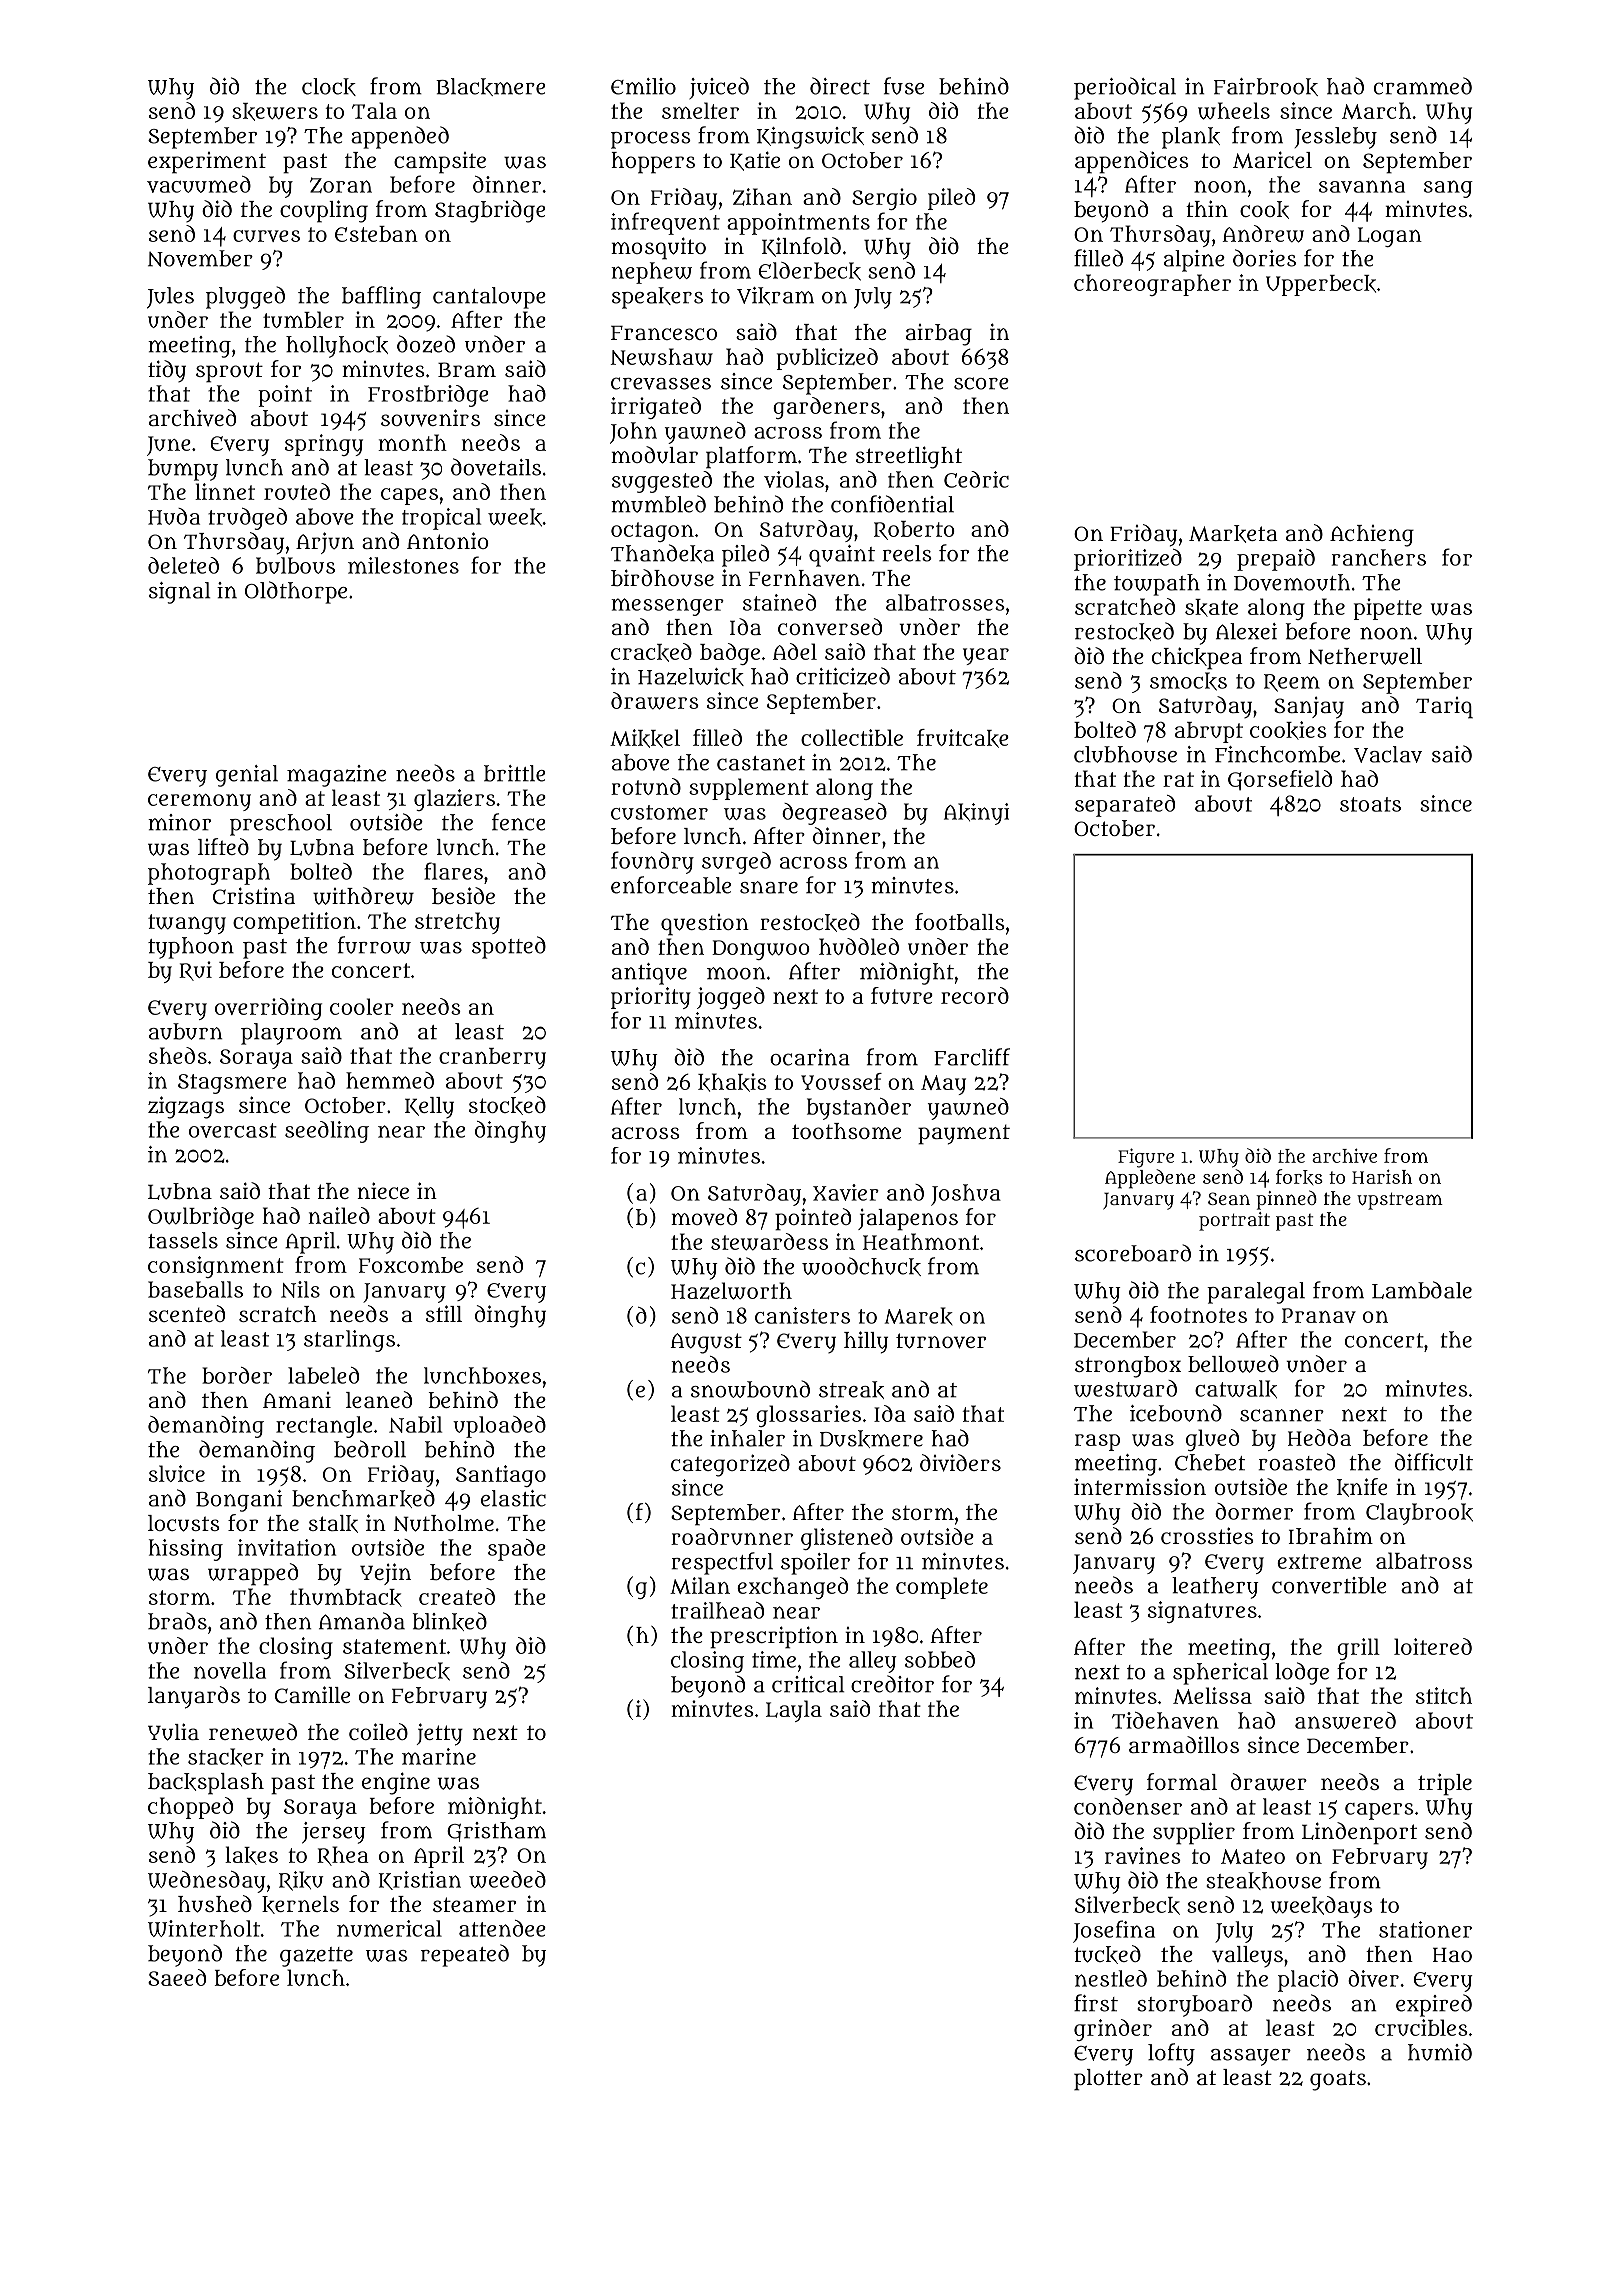  What do you see at coordinates (1444, 708) in the page?
I see `Tariq` at bounding box center [1444, 708].
